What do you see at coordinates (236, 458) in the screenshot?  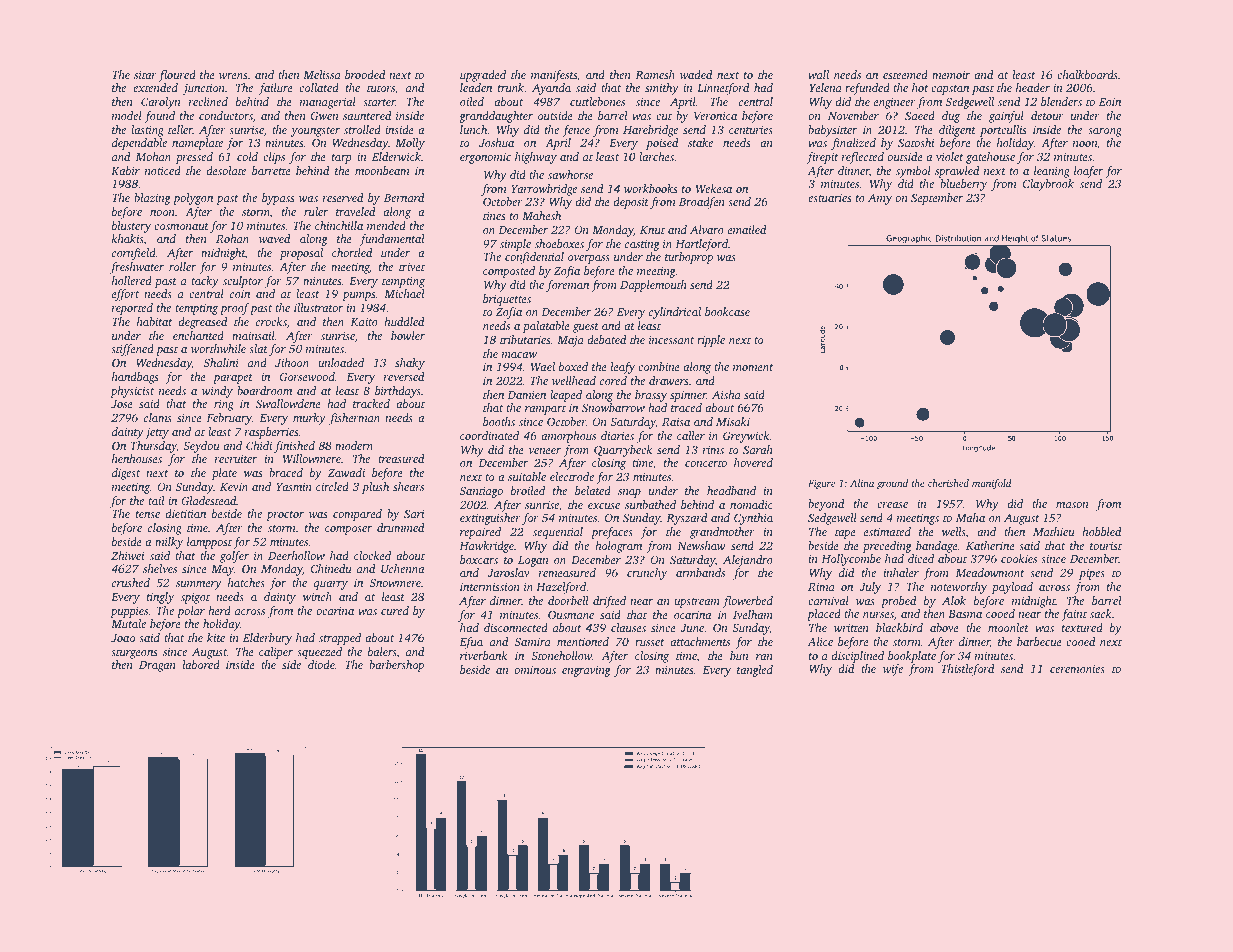 I see `recruiter` at bounding box center [236, 458].
